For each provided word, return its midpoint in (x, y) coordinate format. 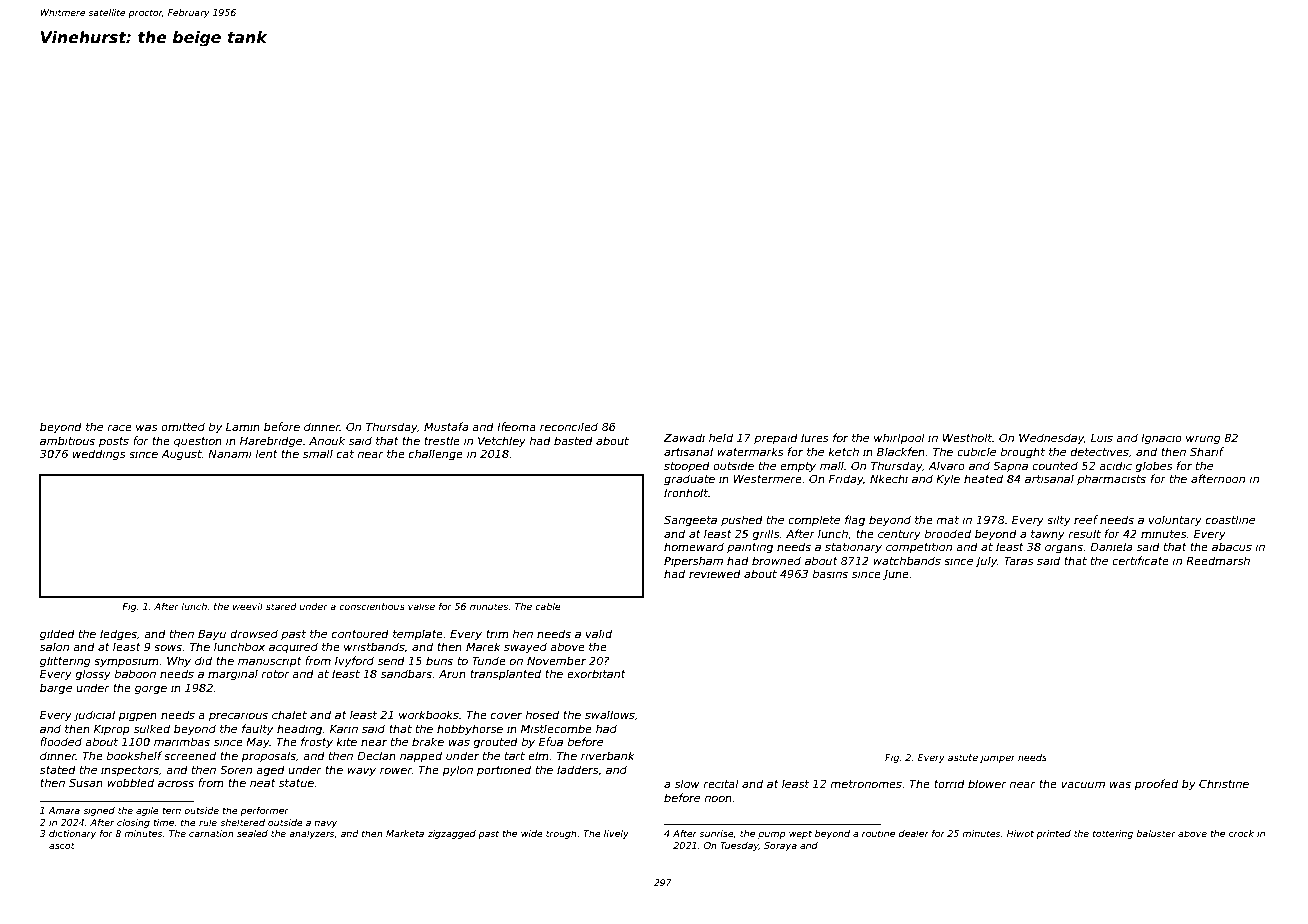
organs (1064, 549)
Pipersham (693, 561)
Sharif (1207, 451)
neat (263, 783)
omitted (183, 426)
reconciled (569, 426)
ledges (118, 635)
